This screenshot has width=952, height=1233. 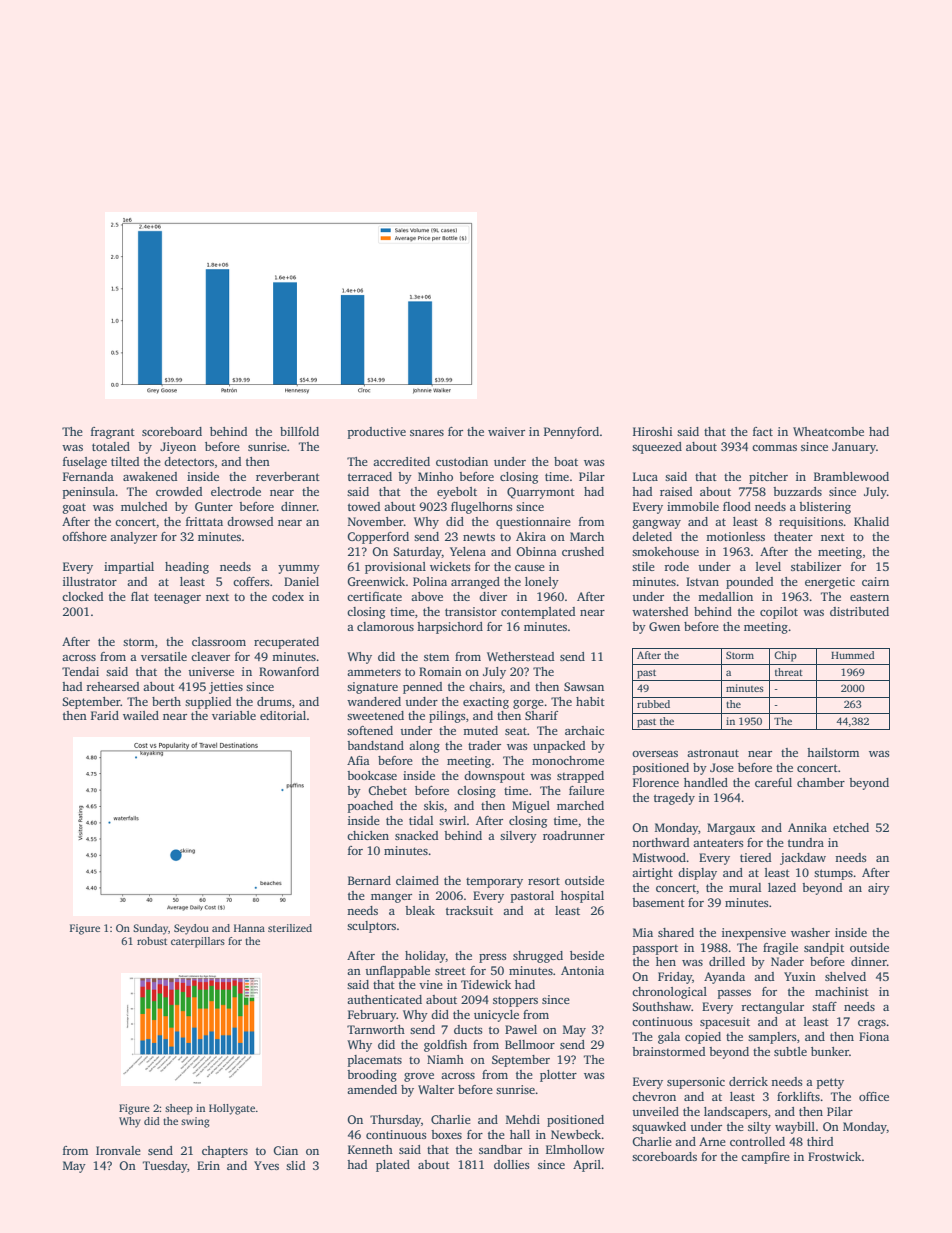 What do you see at coordinates (118, 1150) in the screenshot?
I see `Ironvale` at bounding box center [118, 1150].
